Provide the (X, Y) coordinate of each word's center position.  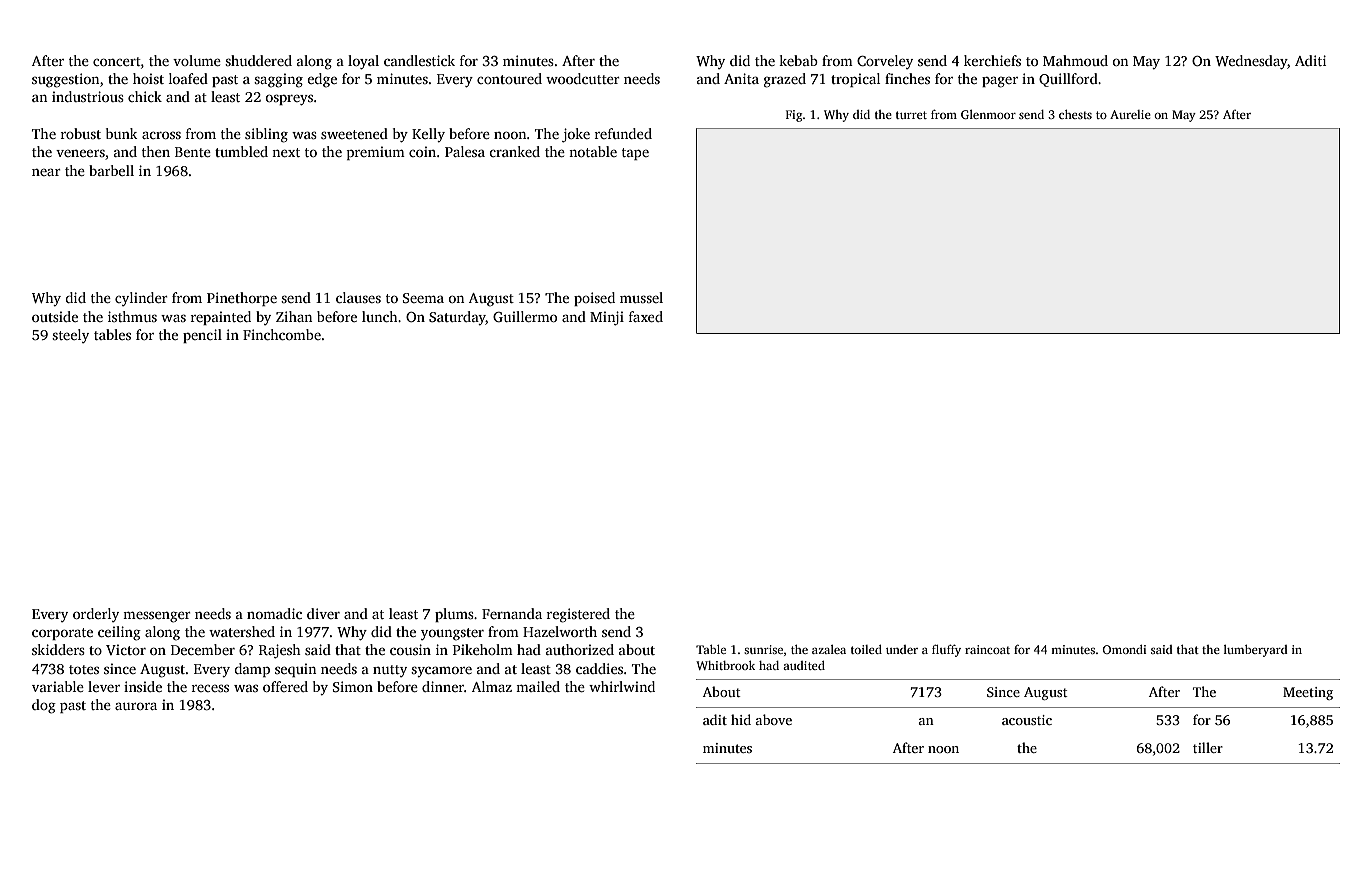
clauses (358, 297)
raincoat (987, 649)
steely (70, 336)
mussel (641, 297)
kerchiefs (992, 60)
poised (594, 299)
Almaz (492, 686)
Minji (607, 318)
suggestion (65, 80)
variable (58, 686)
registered (578, 615)
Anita (741, 78)
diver (323, 613)
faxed (646, 316)
